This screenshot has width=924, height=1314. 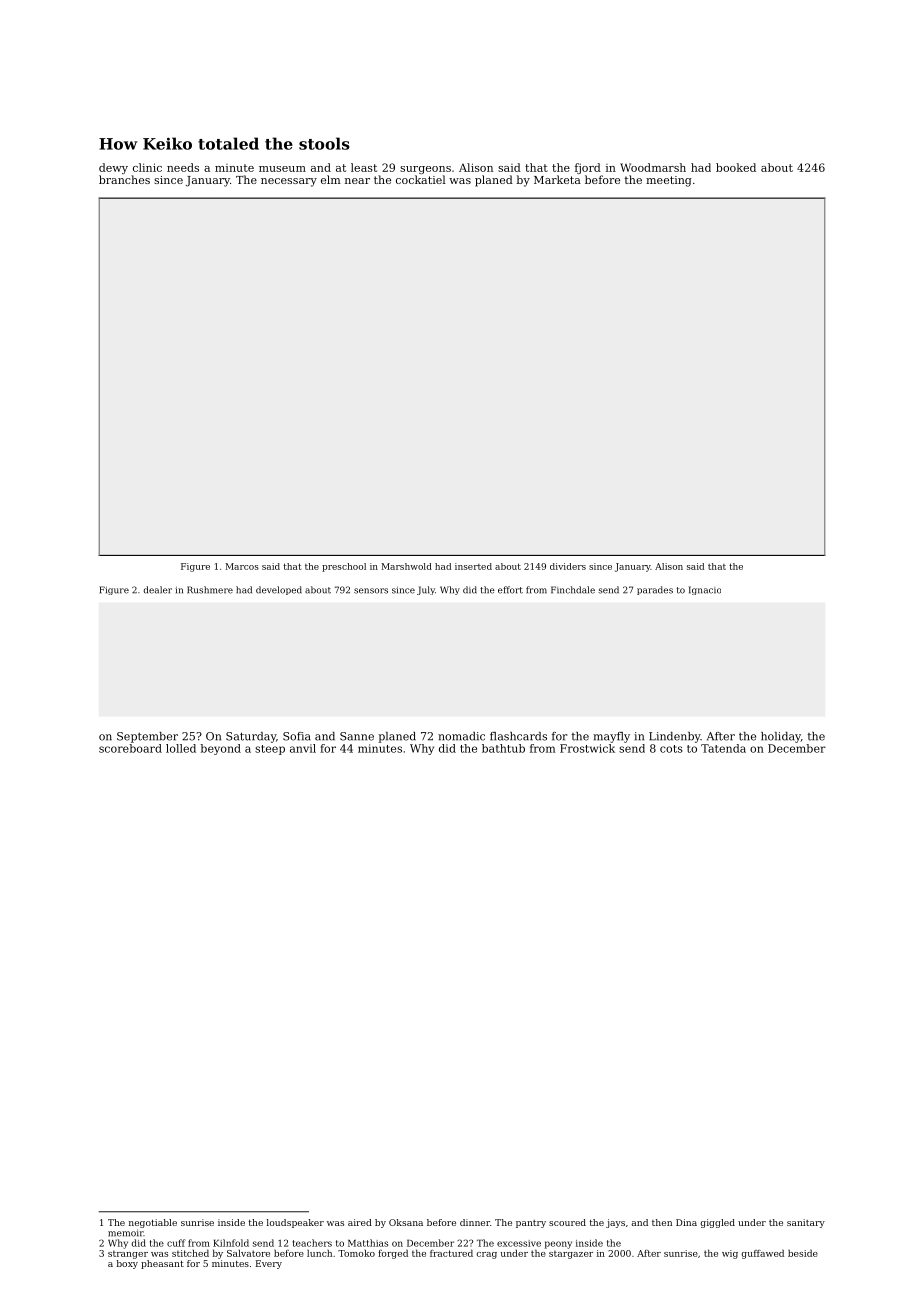 What do you see at coordinates (127, 1264) in the screenshot?
I see `boxy` at bounding box center [127, 1264].
